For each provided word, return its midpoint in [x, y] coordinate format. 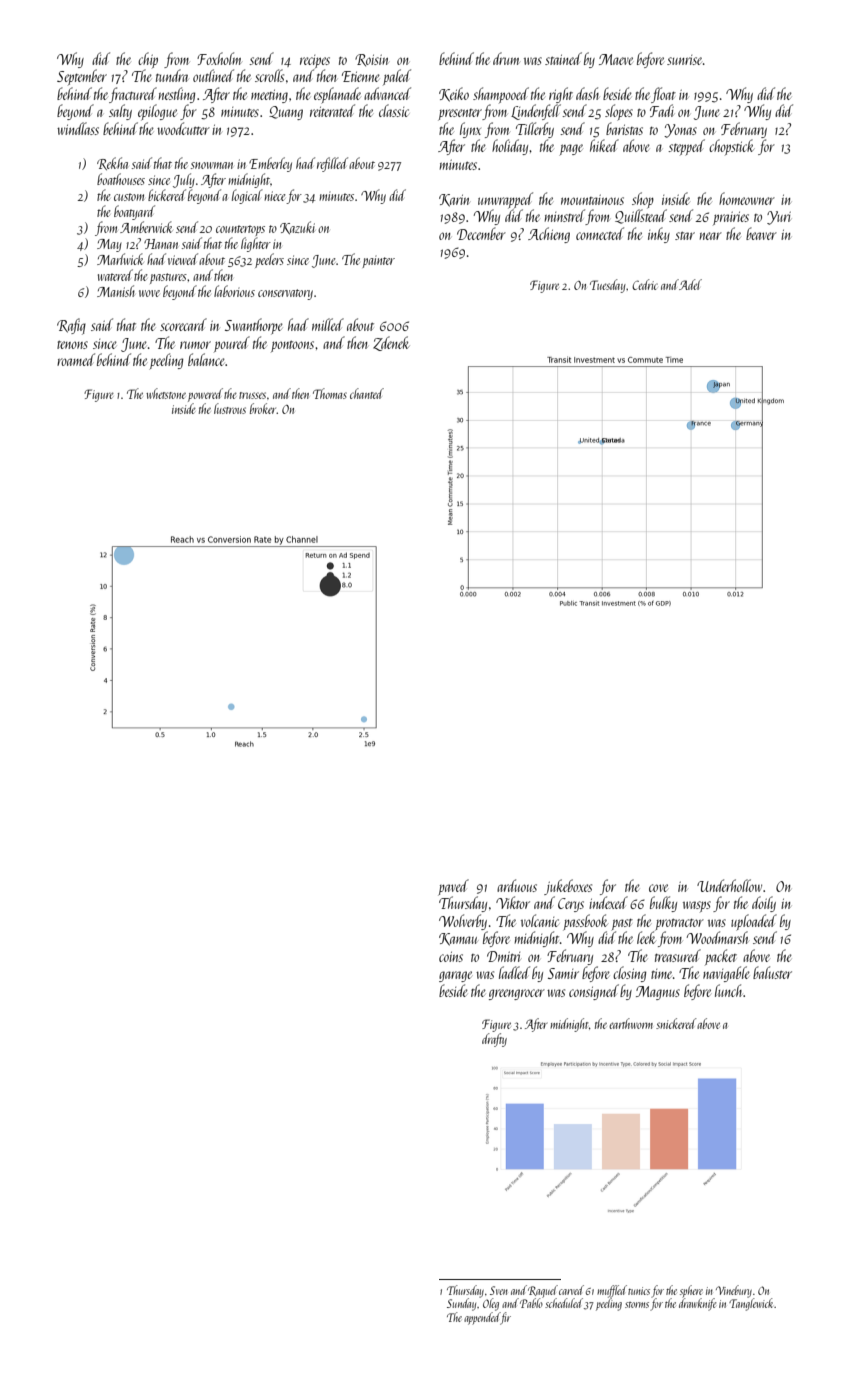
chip [148, 60]
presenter [460, 115]
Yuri [779, 218]
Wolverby [463, 922]
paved [453, 887]
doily [764, 904]
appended [482, 1318]
